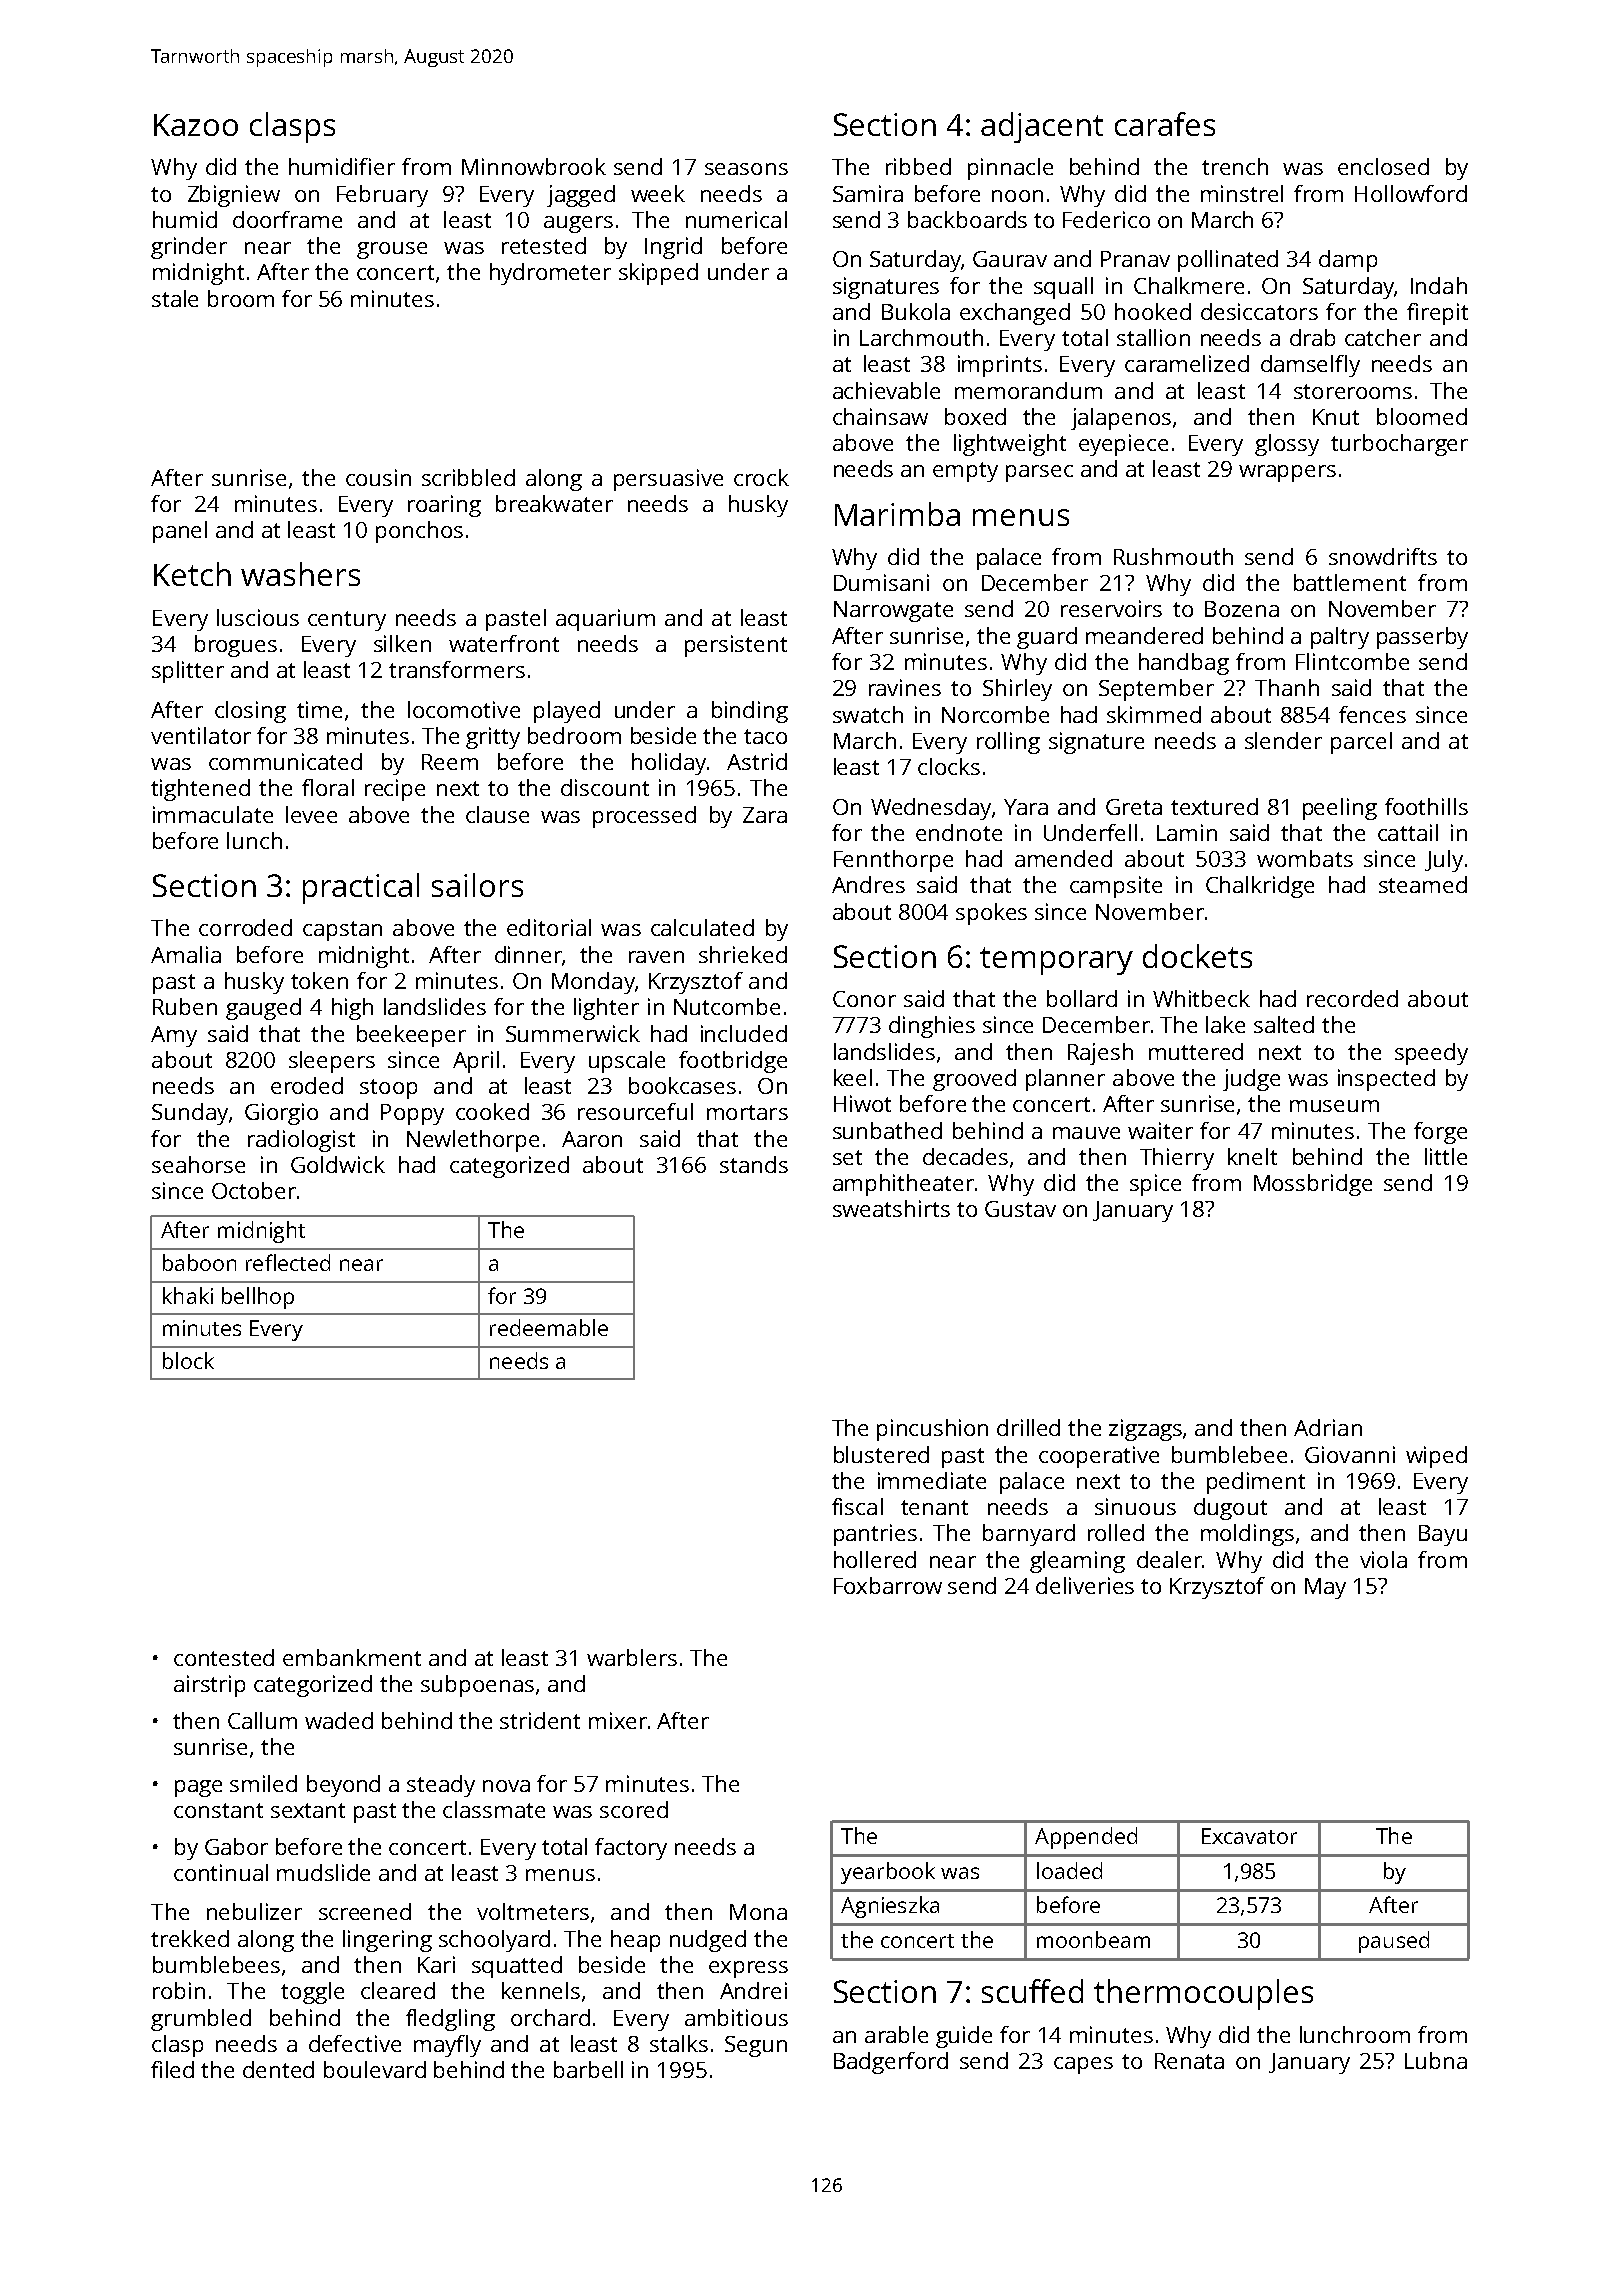 This screenshot has height=2292, width=1620. I want to click on seasons, so click(746, 169).
